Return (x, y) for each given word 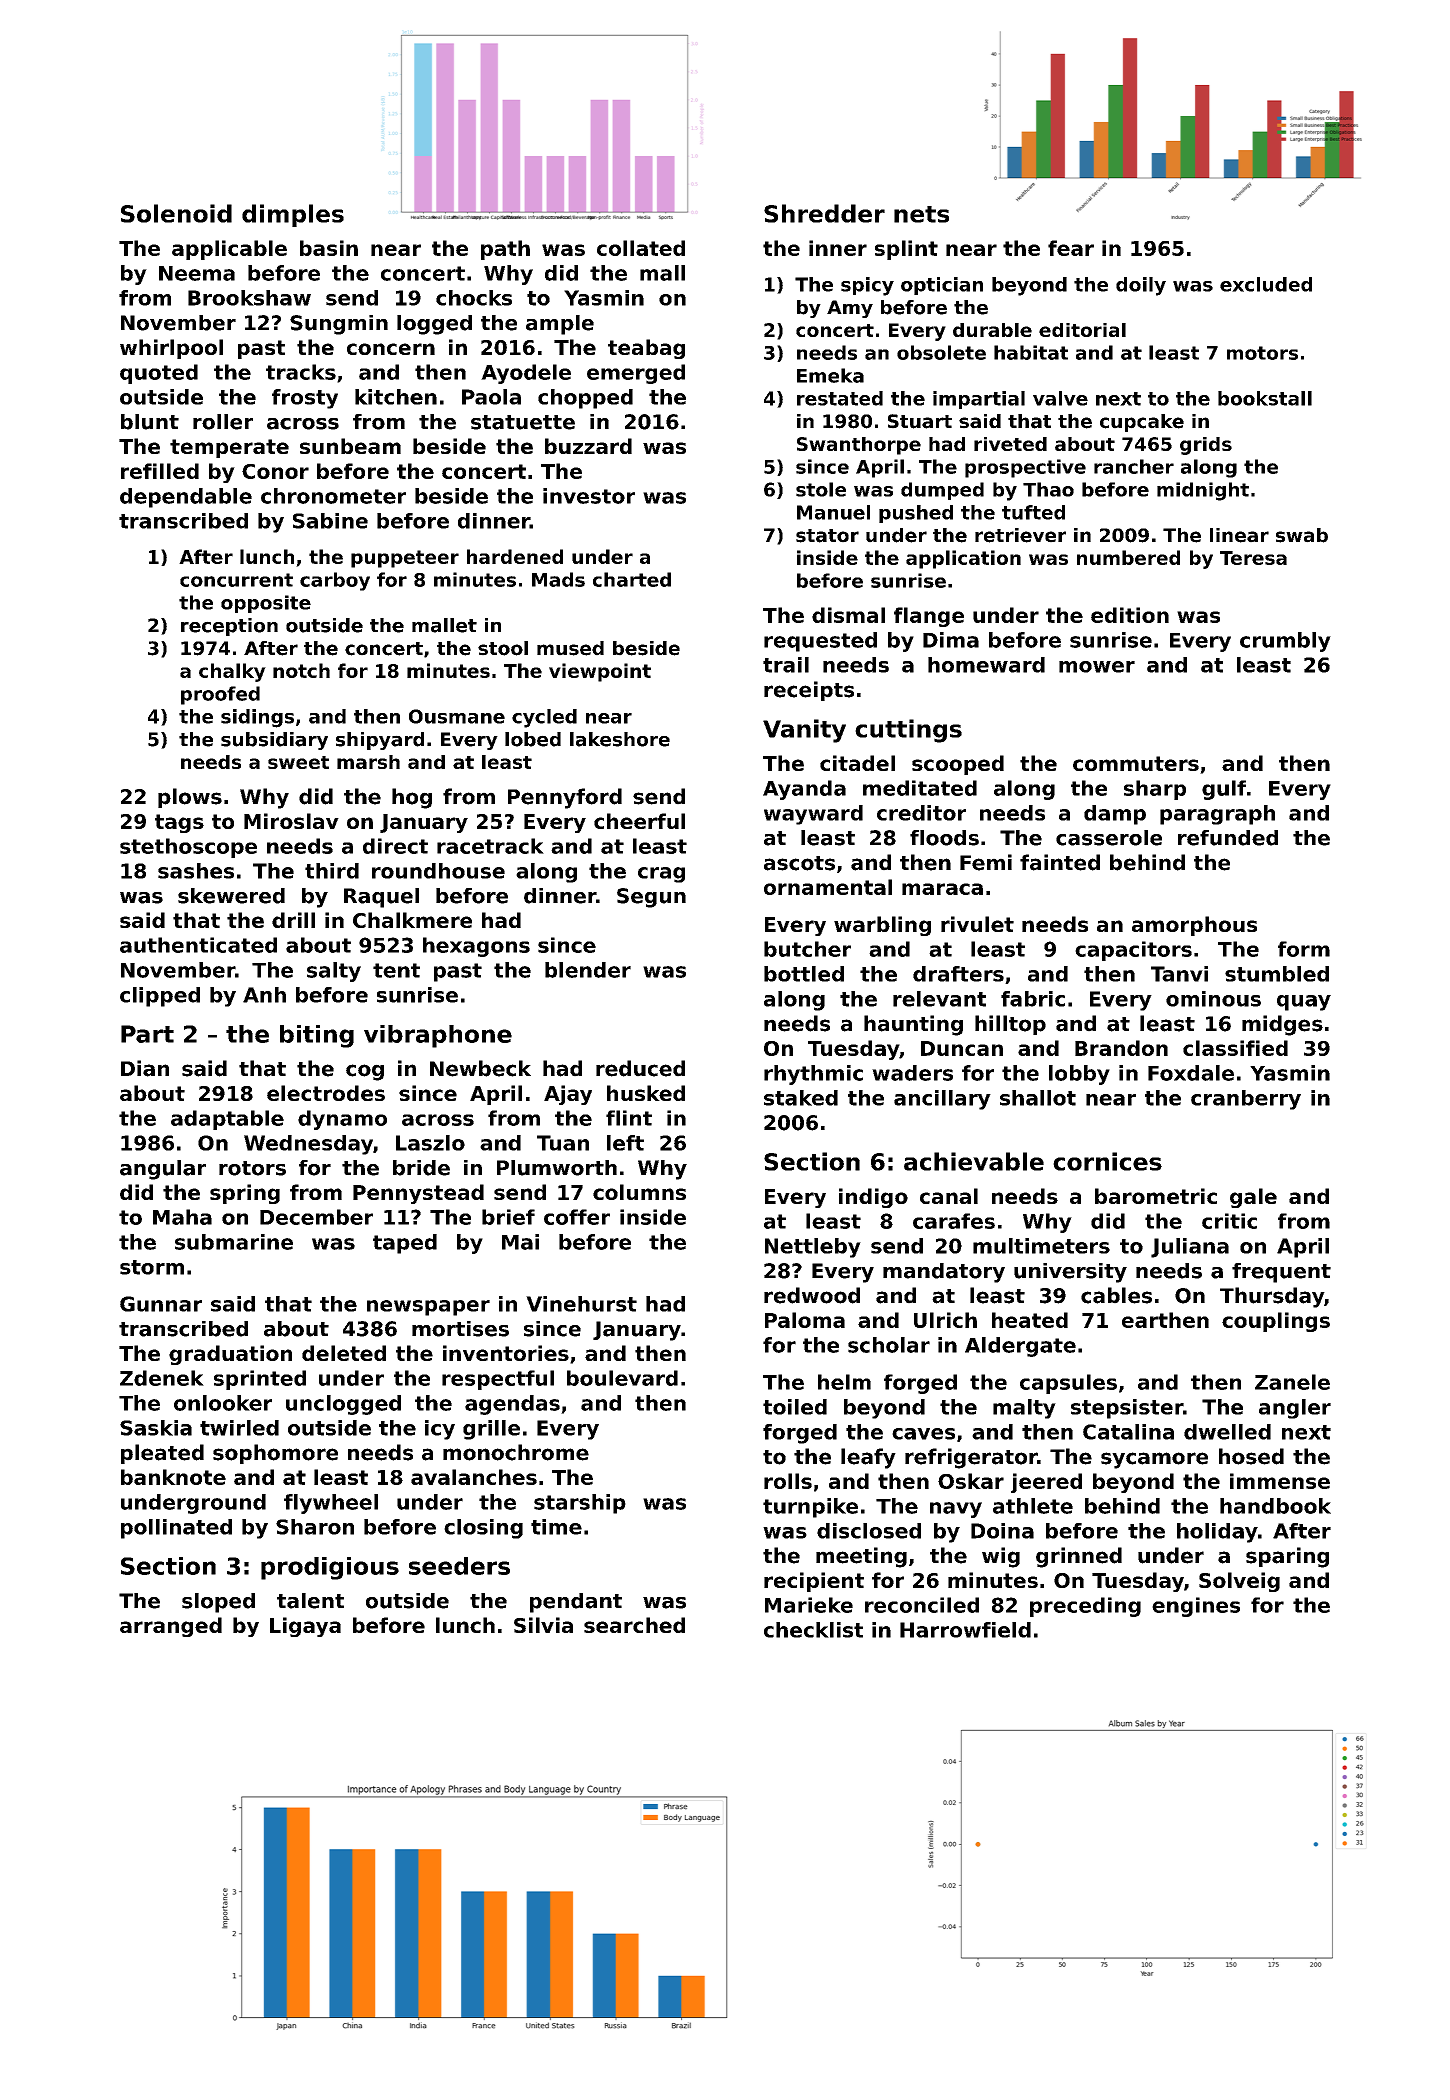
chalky (232, 672)
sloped (218, 1603)
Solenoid (176, 213)
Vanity (804, 731)
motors (1262, 353)
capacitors (1133, 951)
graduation (230, 1355)
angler (1295, 1409)
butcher (807, 949)
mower (1097, 667)
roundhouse (438, 871)
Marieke (809, 1605)
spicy (867, 286)
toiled (795, 1407)
